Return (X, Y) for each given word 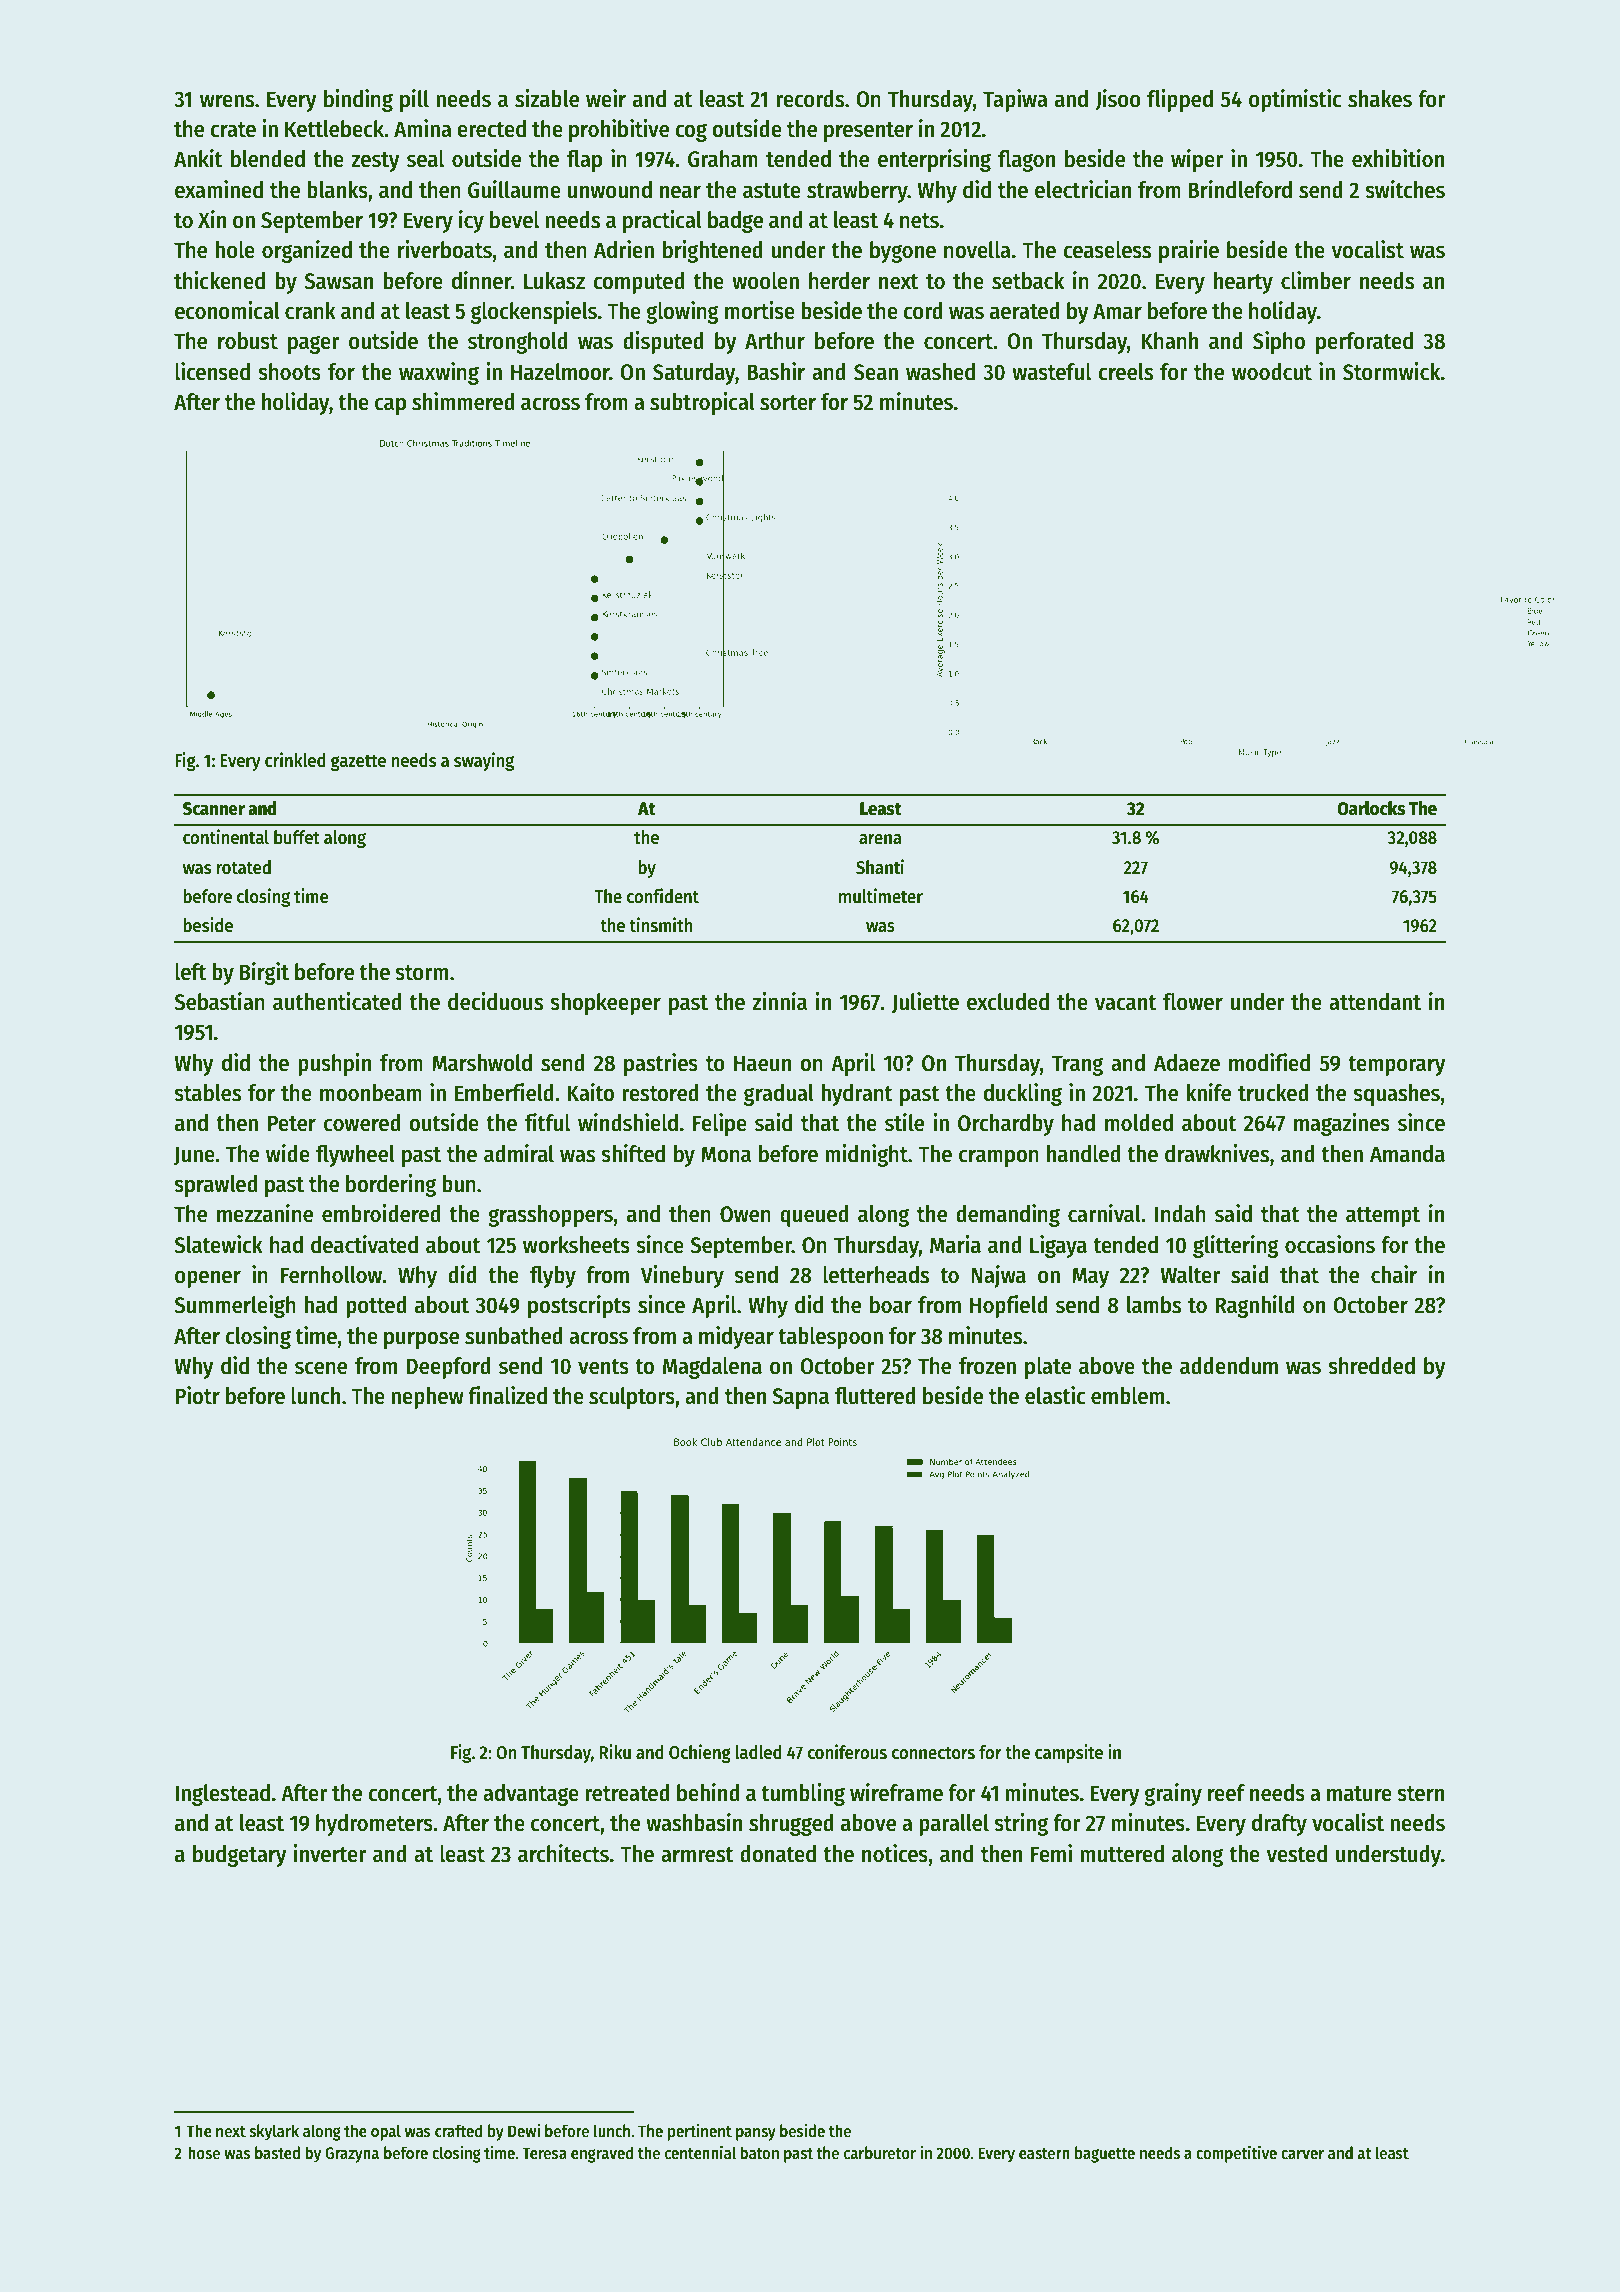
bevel (514, 220)
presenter (868, 132)
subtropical (702, 403)
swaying (484, 761)
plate (1048, 1368)
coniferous (847, 1752)
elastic (1055, 1395)
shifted (633, 1153)
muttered (1122, 1854)
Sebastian (219, 1001)
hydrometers (374, 1825)
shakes (1380, 99)
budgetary (240, 1856)
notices (895, 1853)
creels (1125, 372)
